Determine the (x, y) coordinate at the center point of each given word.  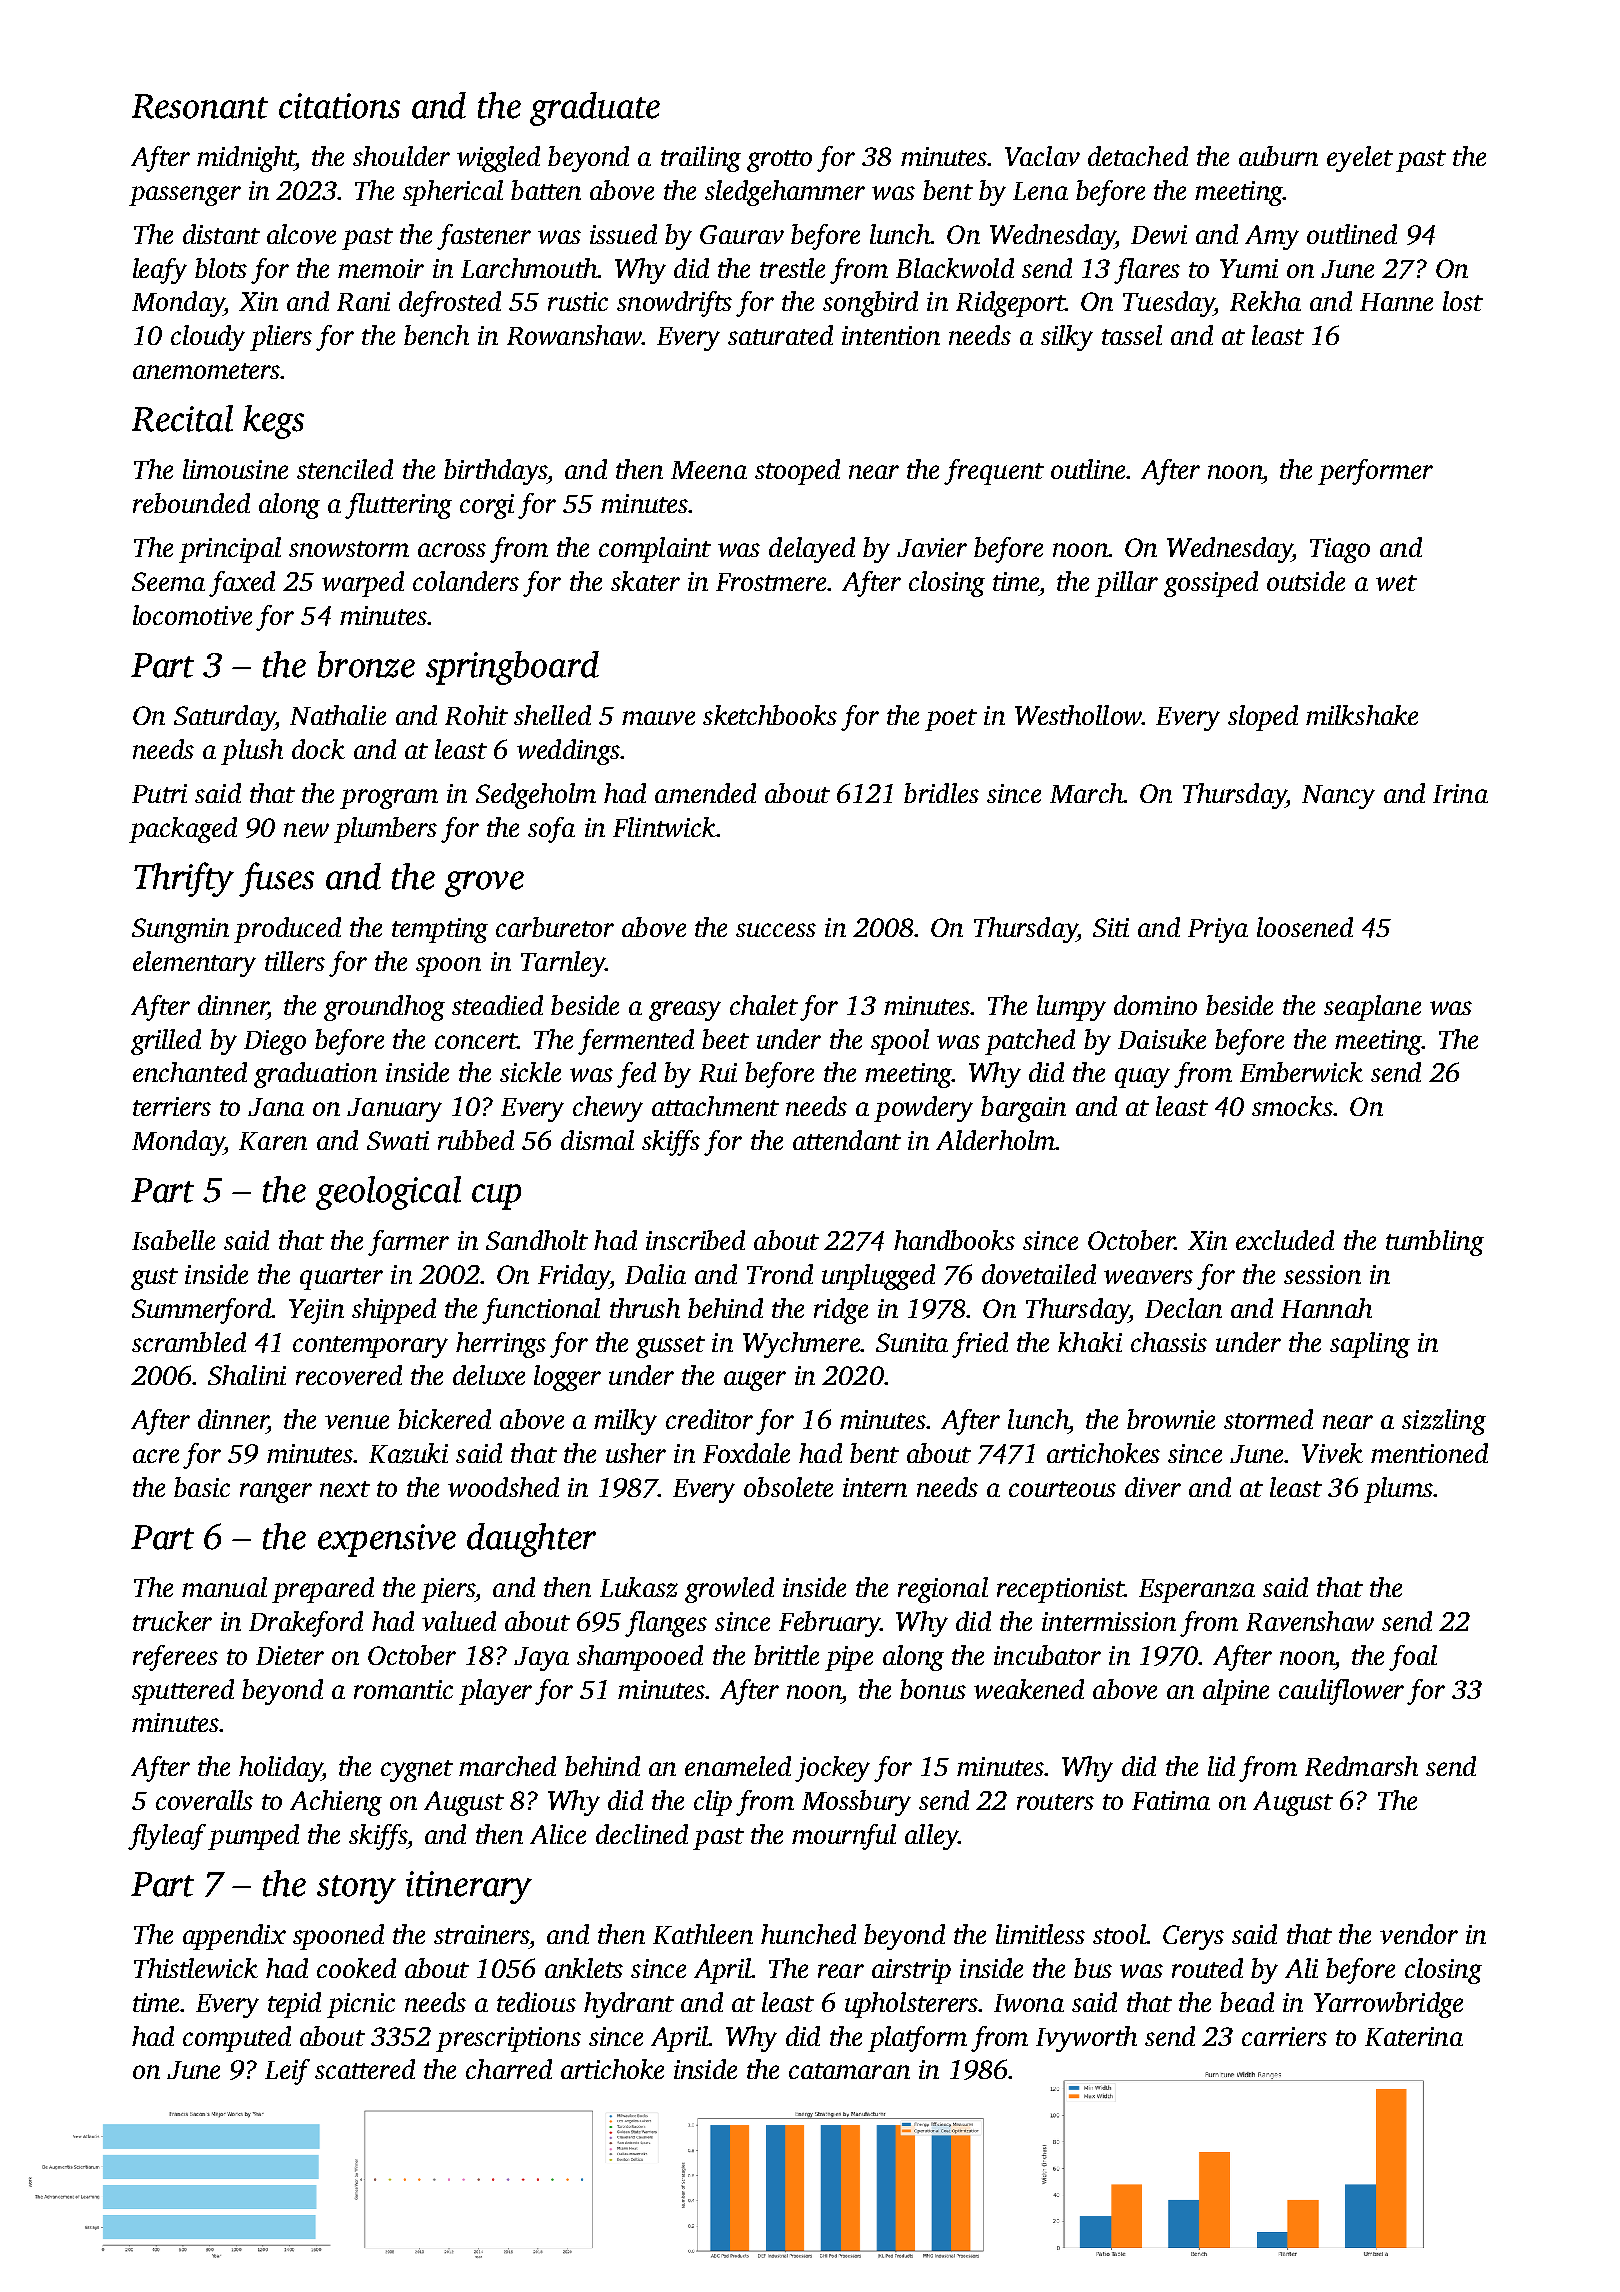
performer (1375, 472)
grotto (779, 161)
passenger (185, 196)
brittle (786, 1655)
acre (156, 1456)
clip (713, 1803)
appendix (234, 1937)
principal (230, 550)
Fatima (1171, 1800)
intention (891, 335)
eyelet (1360, 159)
